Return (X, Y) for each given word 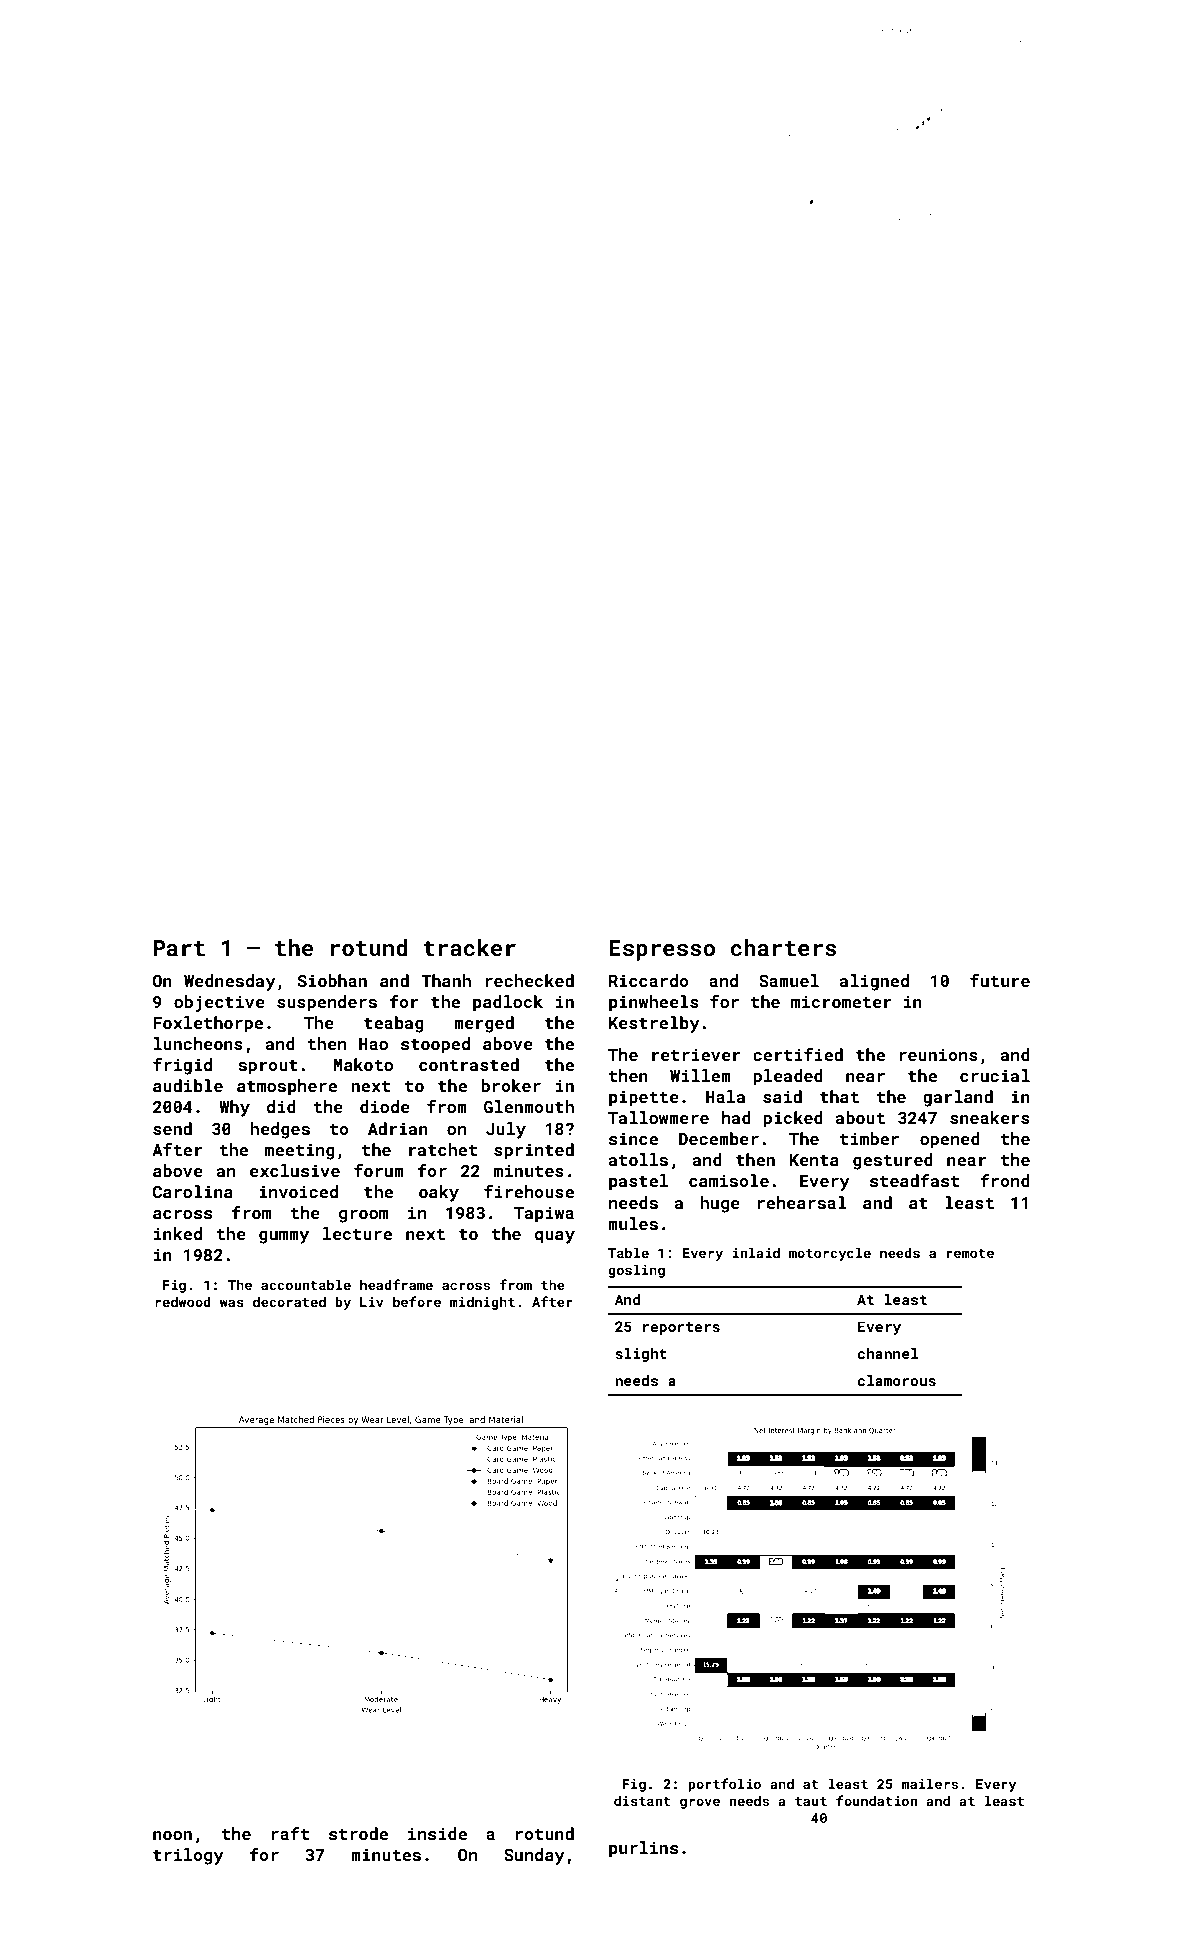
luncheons (198, 1043)
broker (511, 1085)
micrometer (841, 1001)
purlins (643, 1849)
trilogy (188, 1856)
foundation (876, 1800)
